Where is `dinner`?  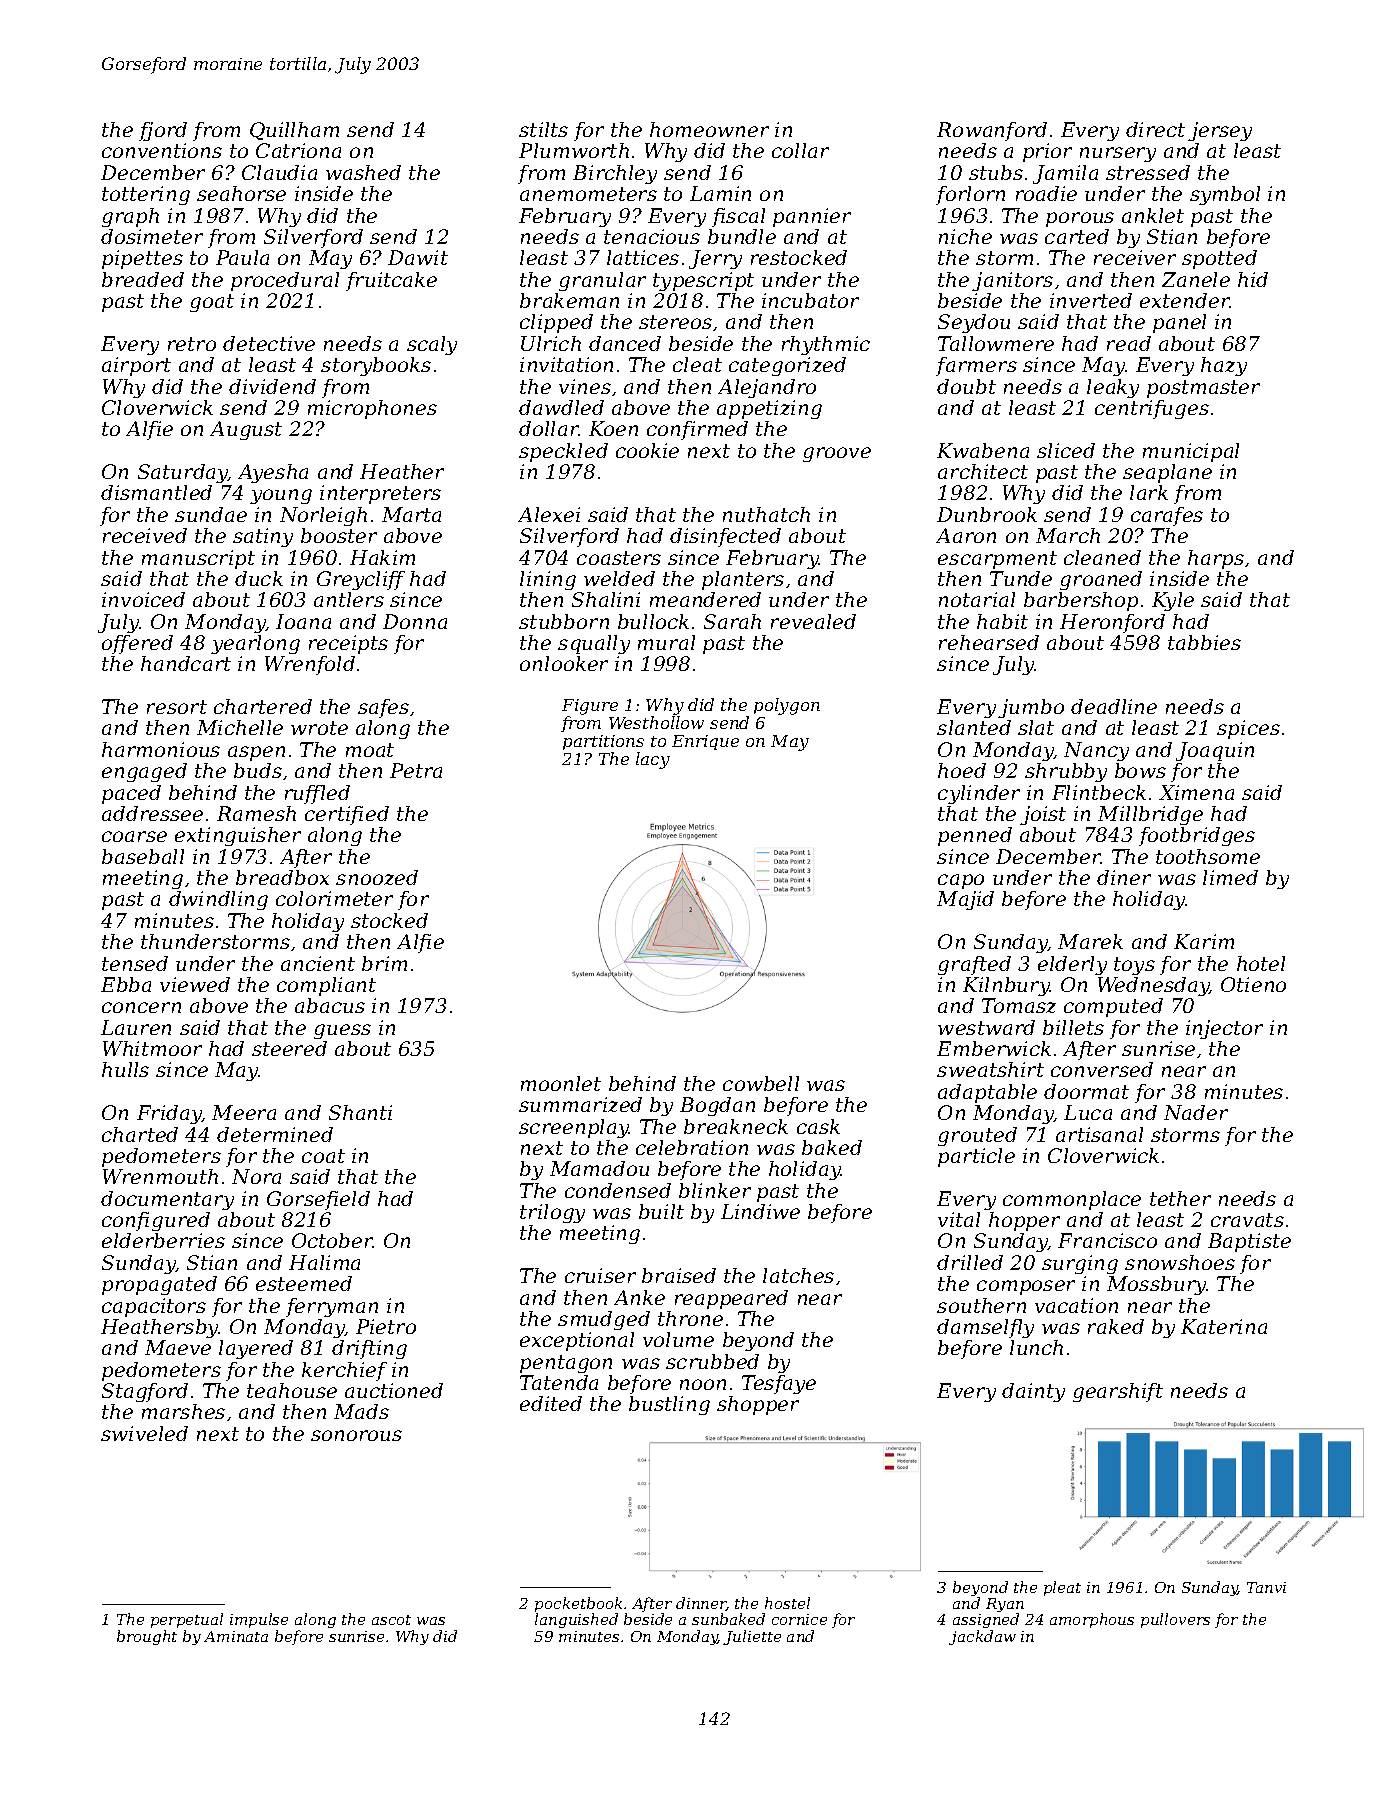 dinner is located at coordinates (701, 1604).
